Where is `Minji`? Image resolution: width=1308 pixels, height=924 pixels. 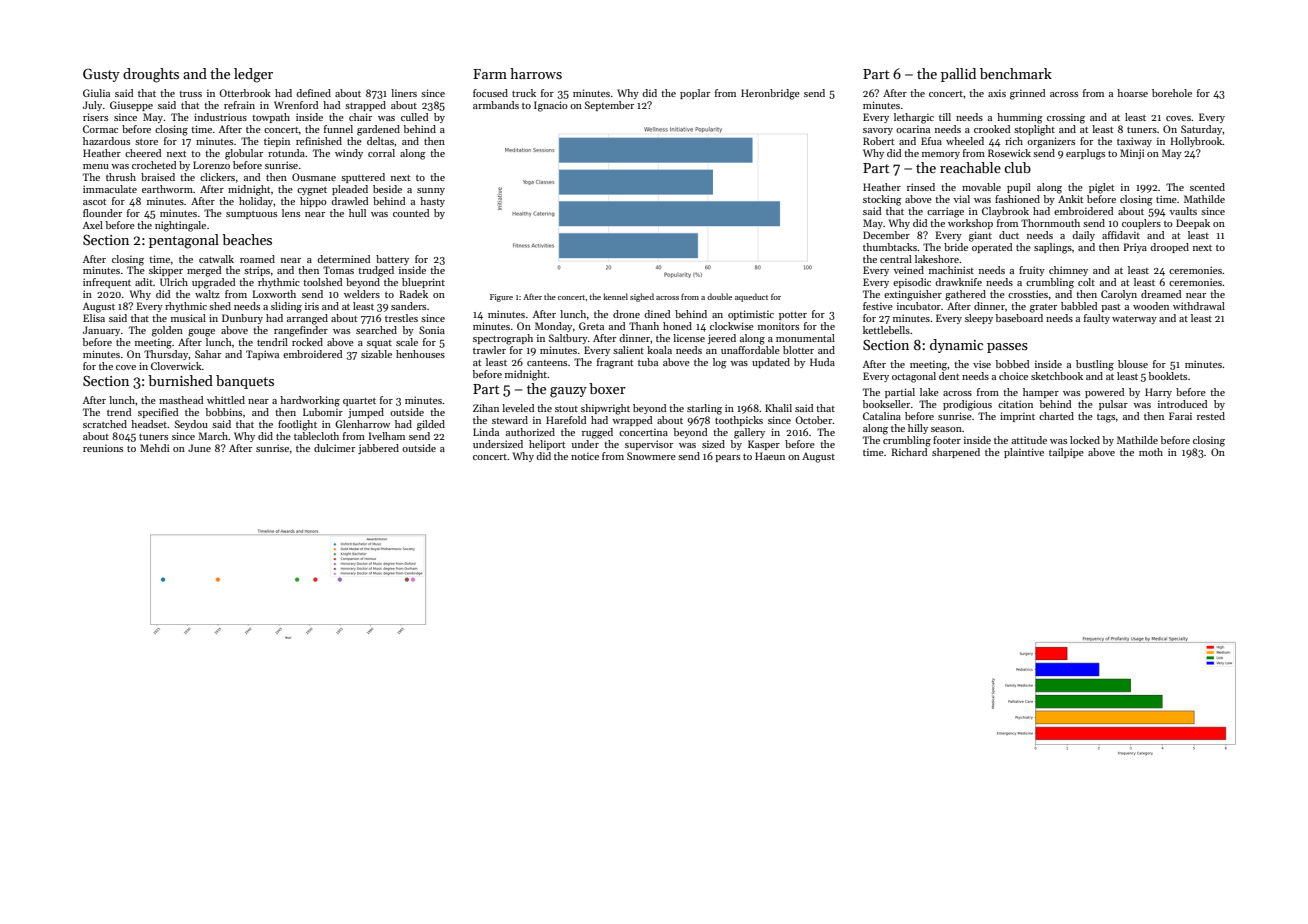
Minji is located at coordinates (1132, 154).
